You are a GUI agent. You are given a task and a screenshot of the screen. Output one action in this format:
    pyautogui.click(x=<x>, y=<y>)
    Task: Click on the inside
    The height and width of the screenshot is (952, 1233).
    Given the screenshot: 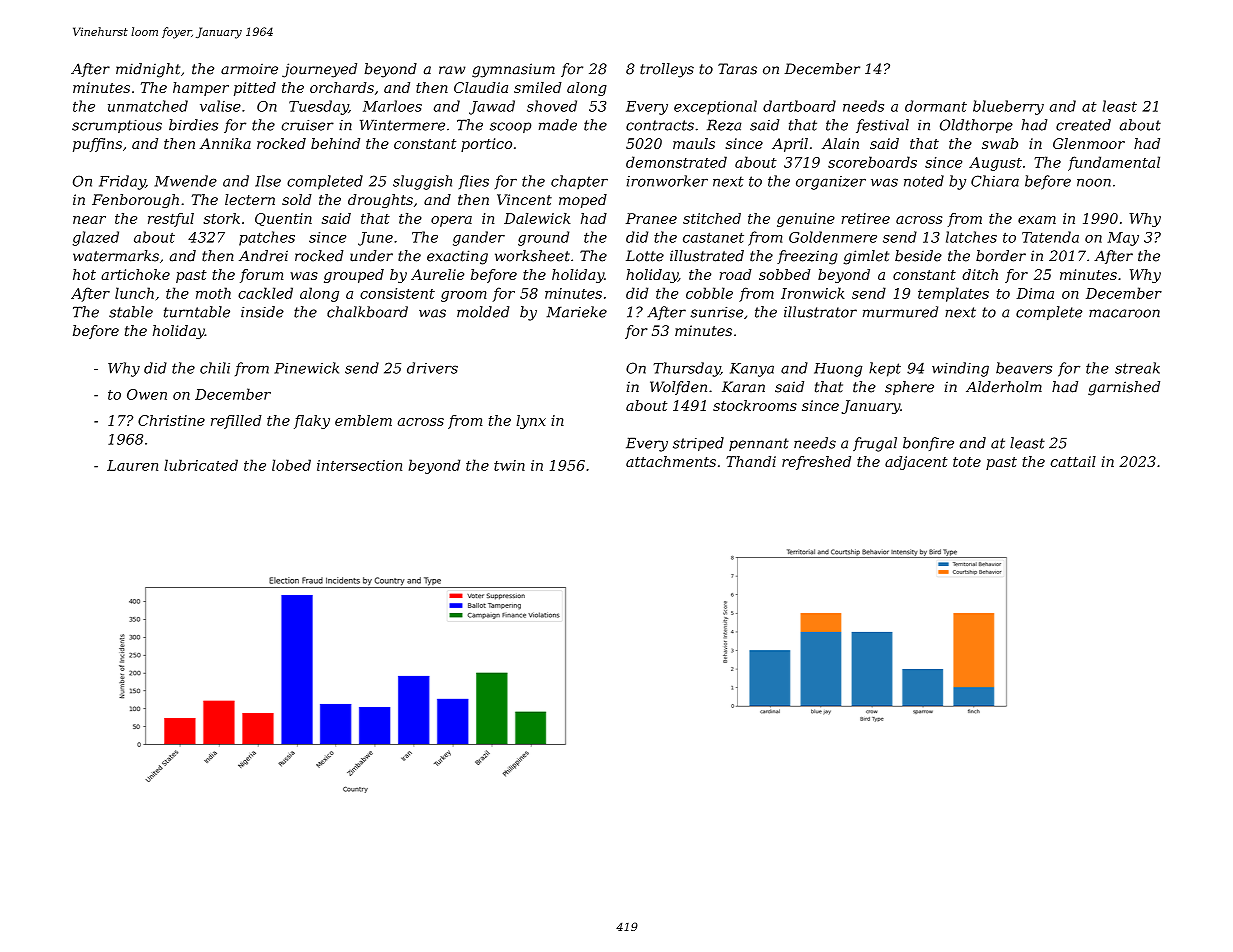 What is the action you would take?
    pyautogui.click(x=262, y=312)
